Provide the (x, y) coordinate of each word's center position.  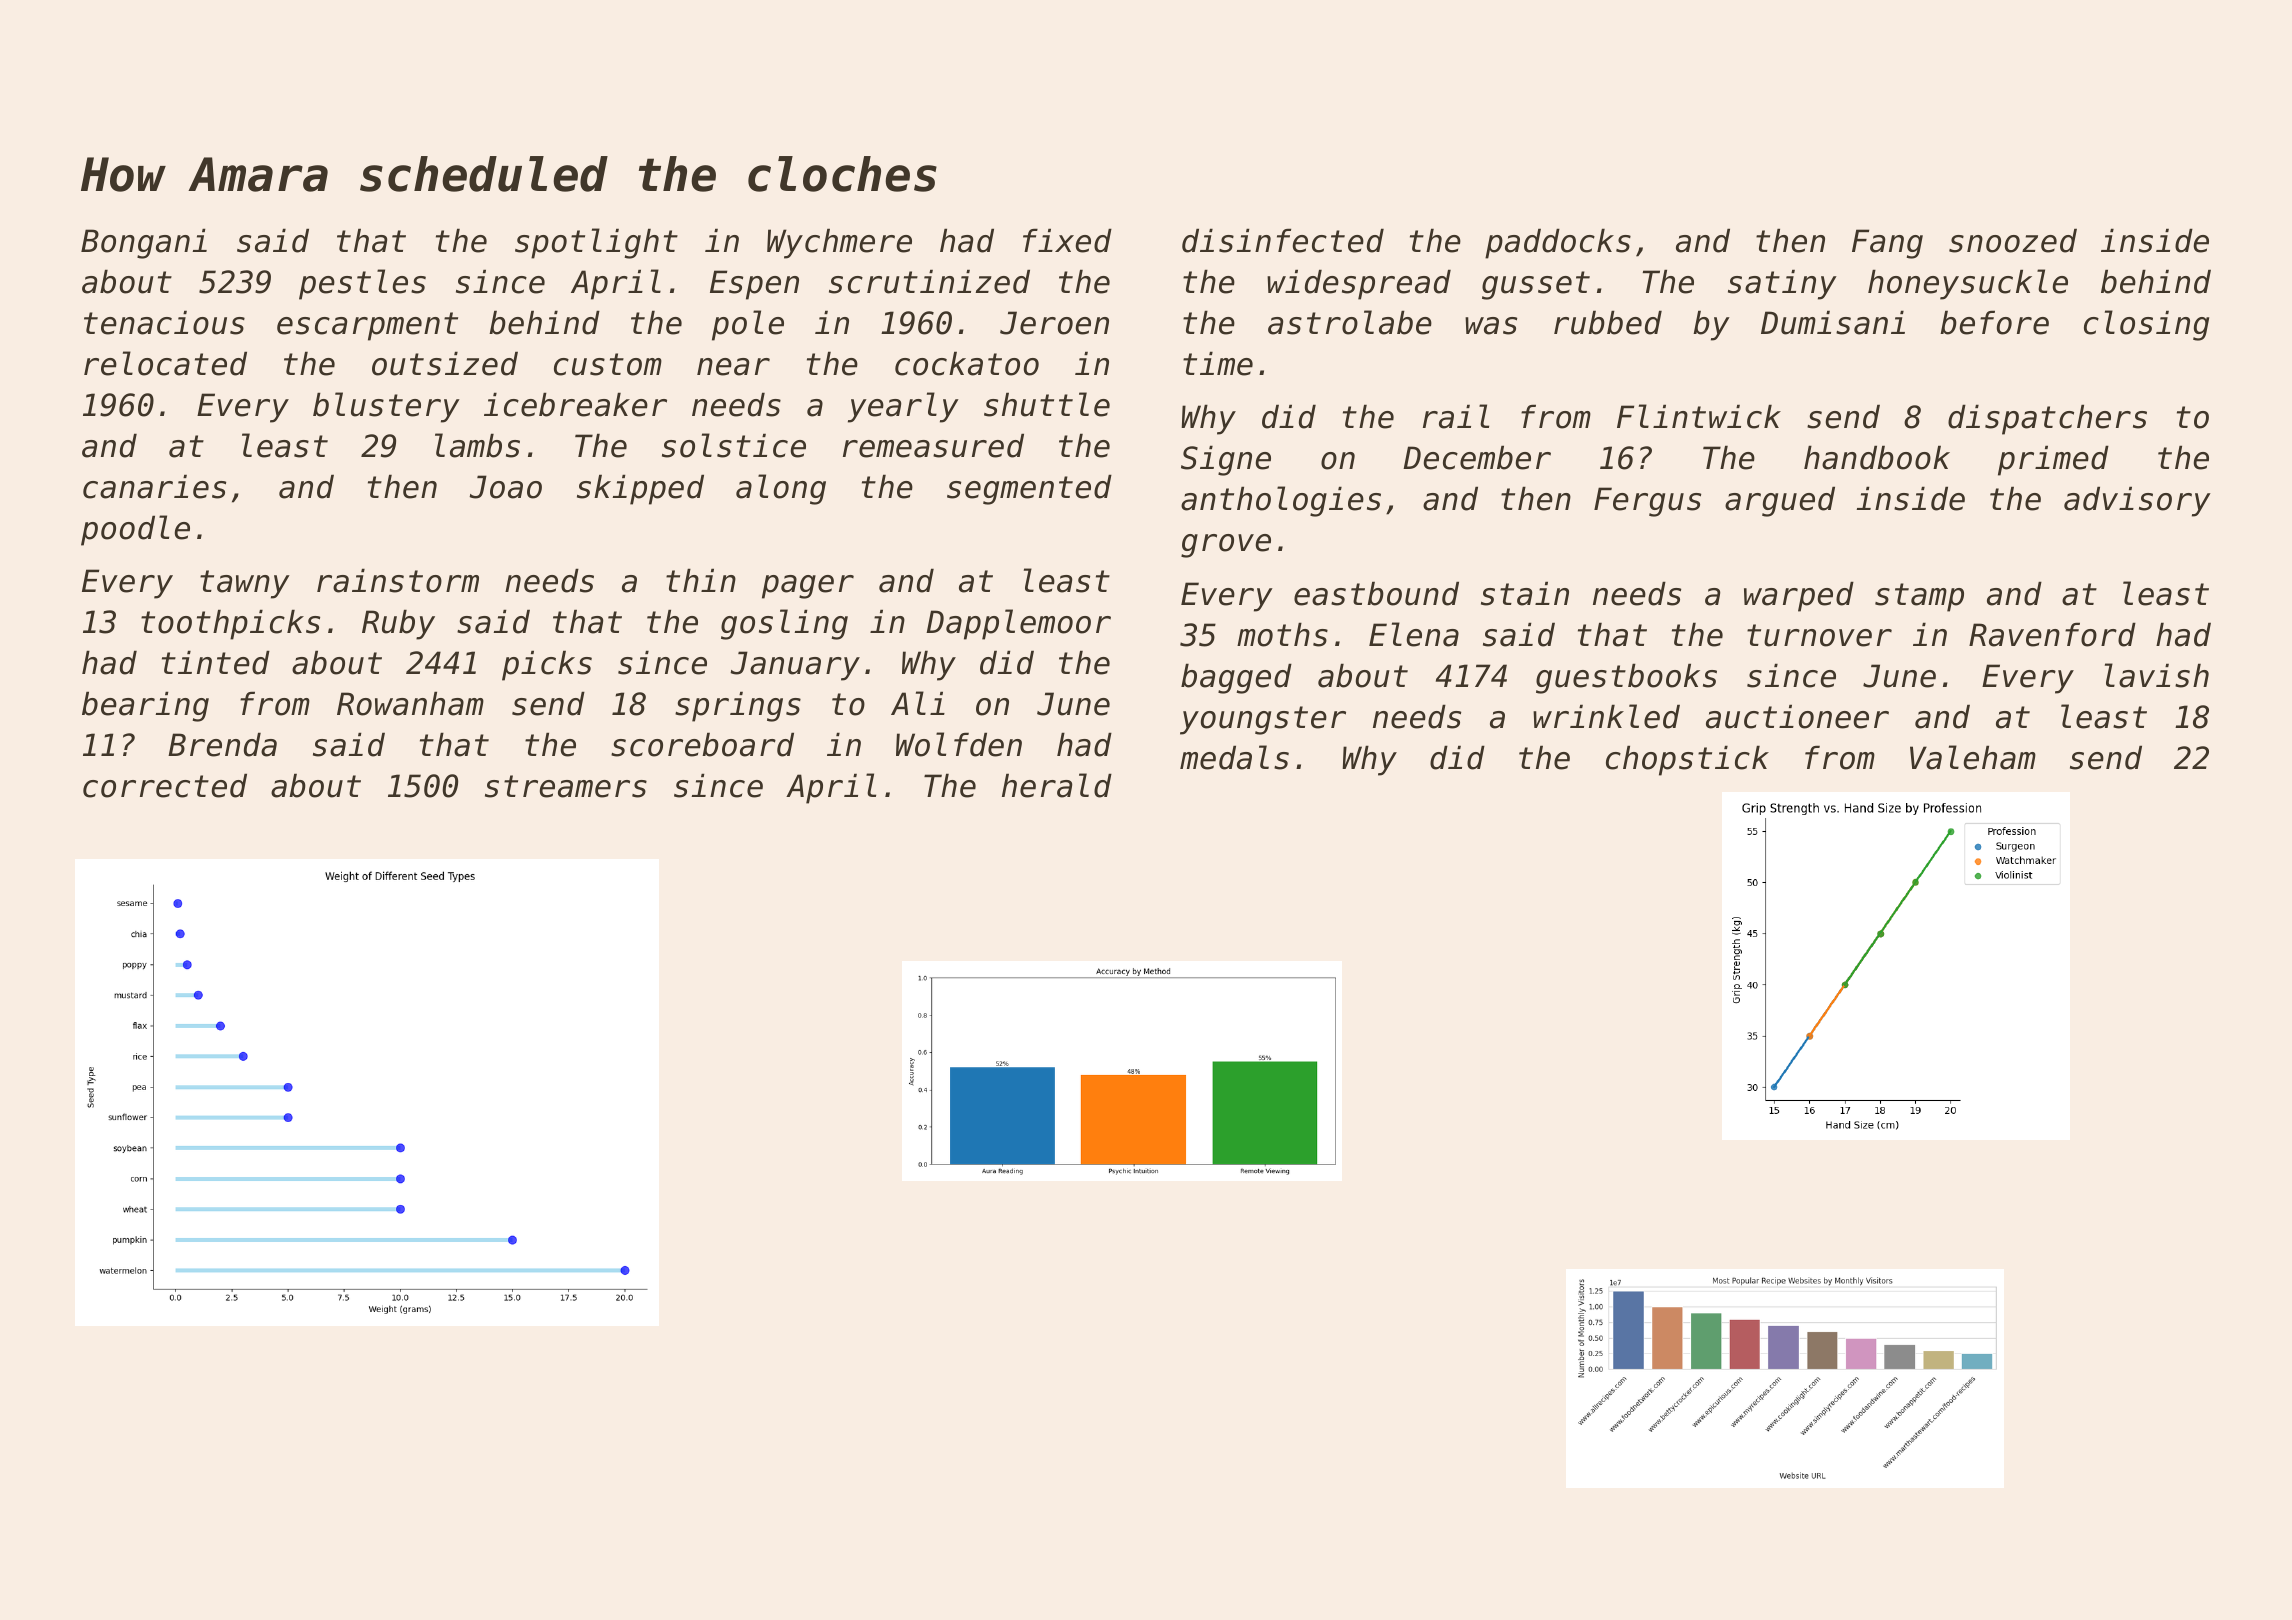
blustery (386, 407)
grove (1226, 546)
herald (1057, 785)
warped (1799, 596)
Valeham (1973, 757)
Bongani (144, 243)
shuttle (1047, 404)
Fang (1887, 244)
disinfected (1283, 240)
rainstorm (398, 580)
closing (2146, 325)
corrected (165, 785)
